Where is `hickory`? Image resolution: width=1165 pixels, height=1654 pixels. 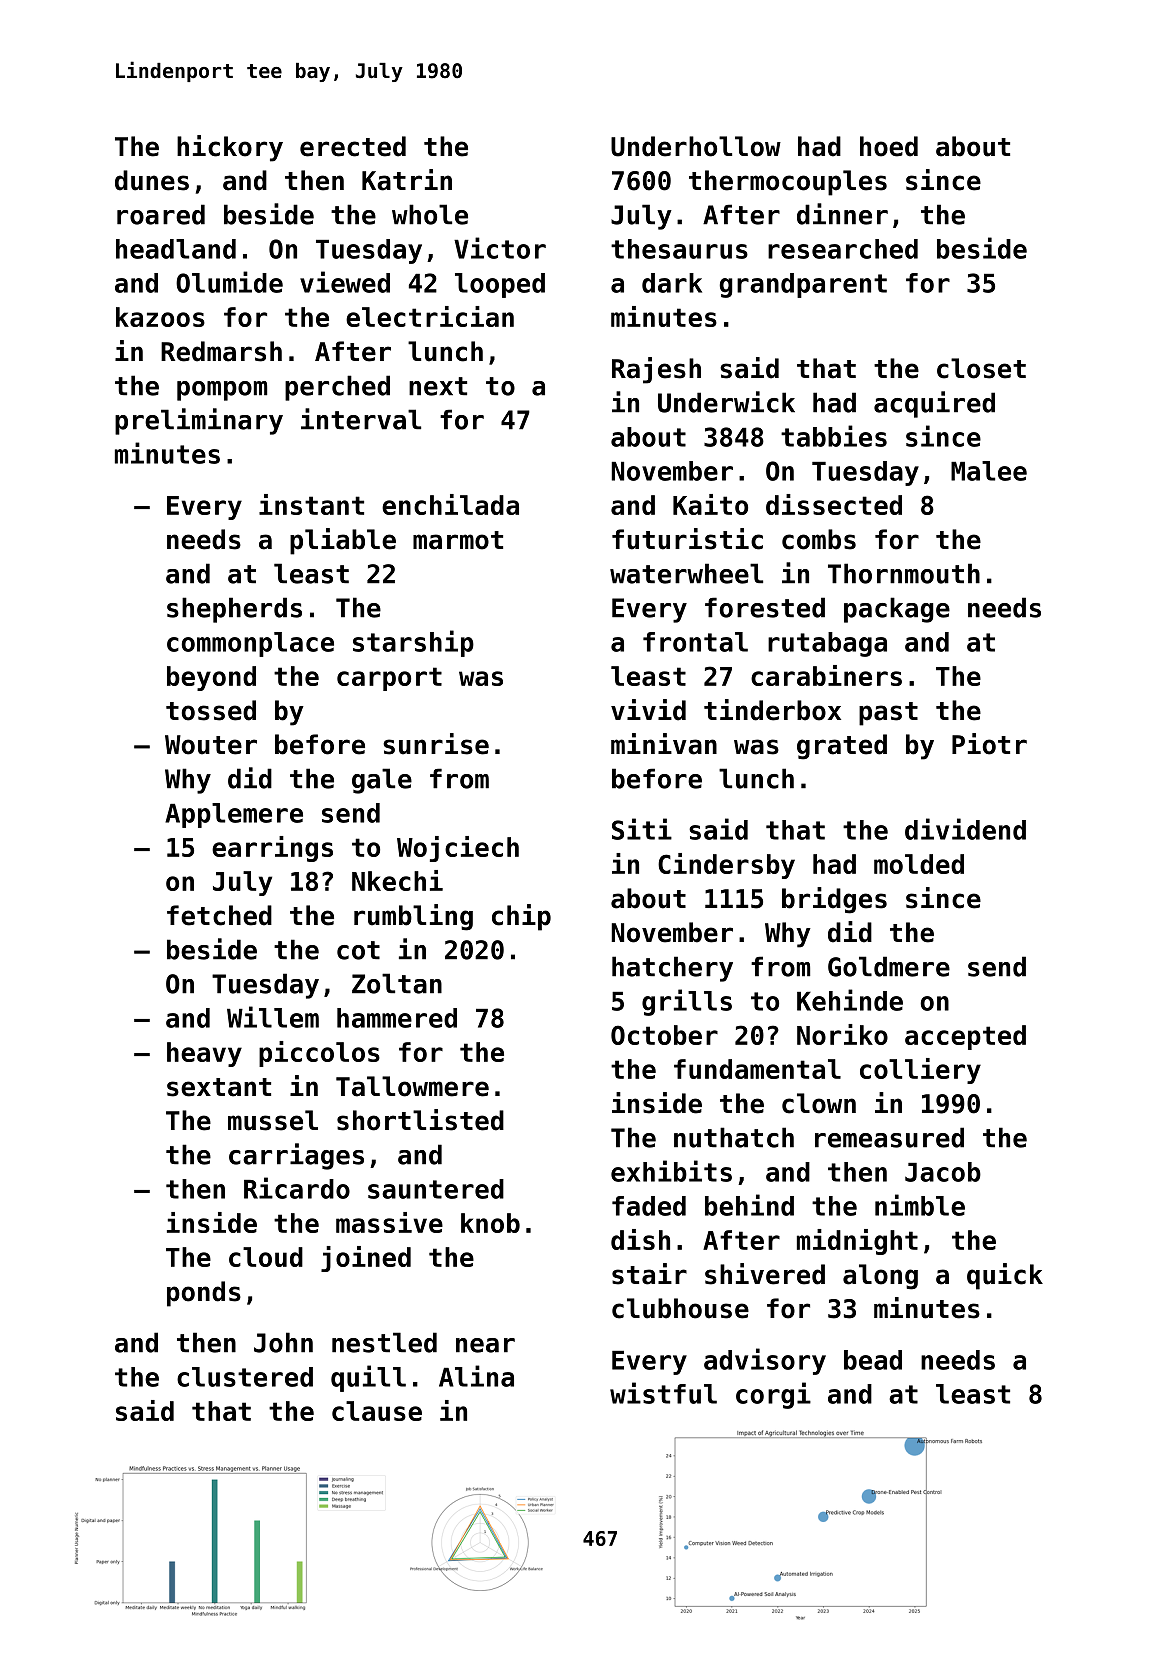 hickory is located at coordinates (230, 148).
